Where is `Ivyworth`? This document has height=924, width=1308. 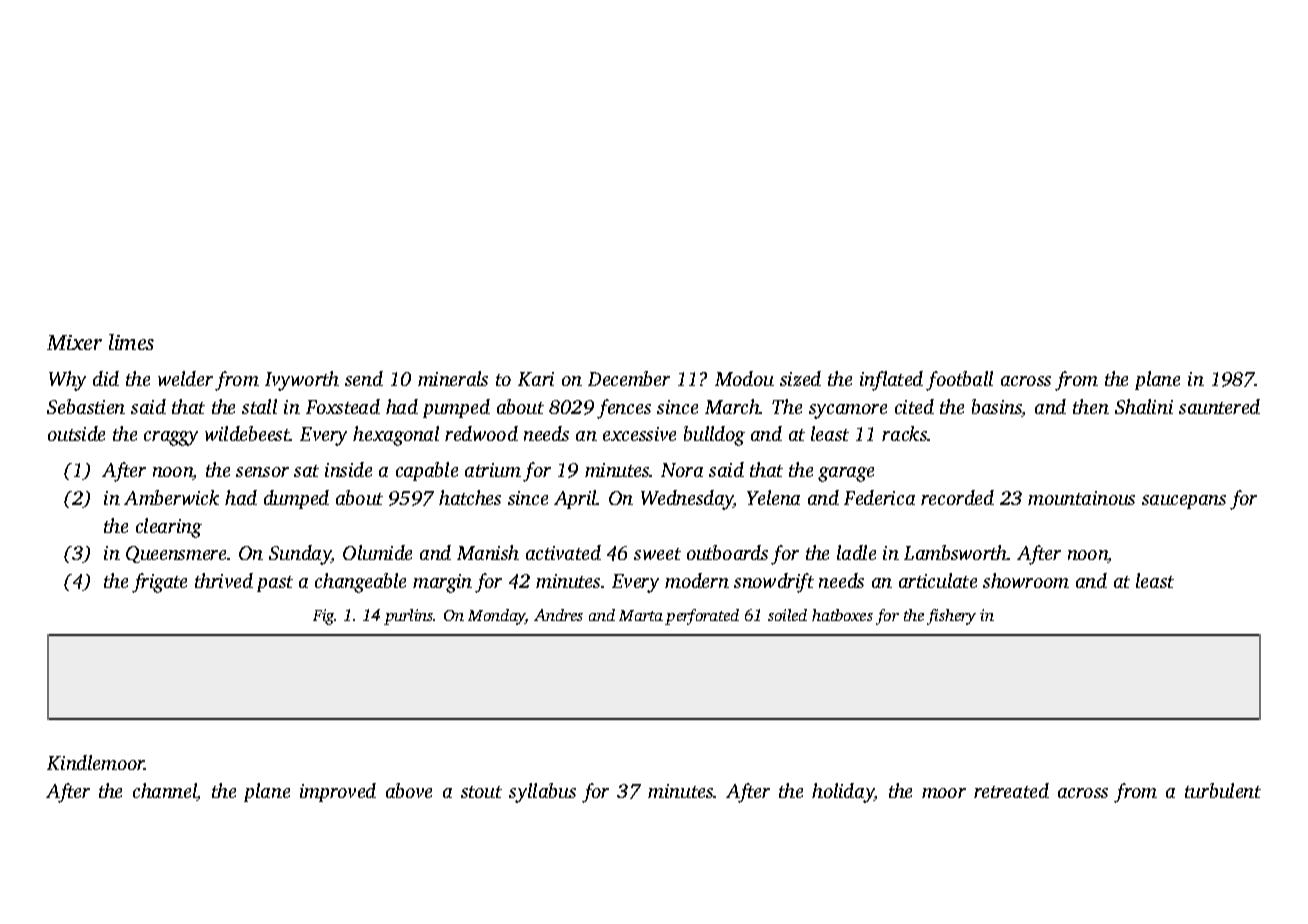 Ivyworth is located at coordinates (302, 381).
